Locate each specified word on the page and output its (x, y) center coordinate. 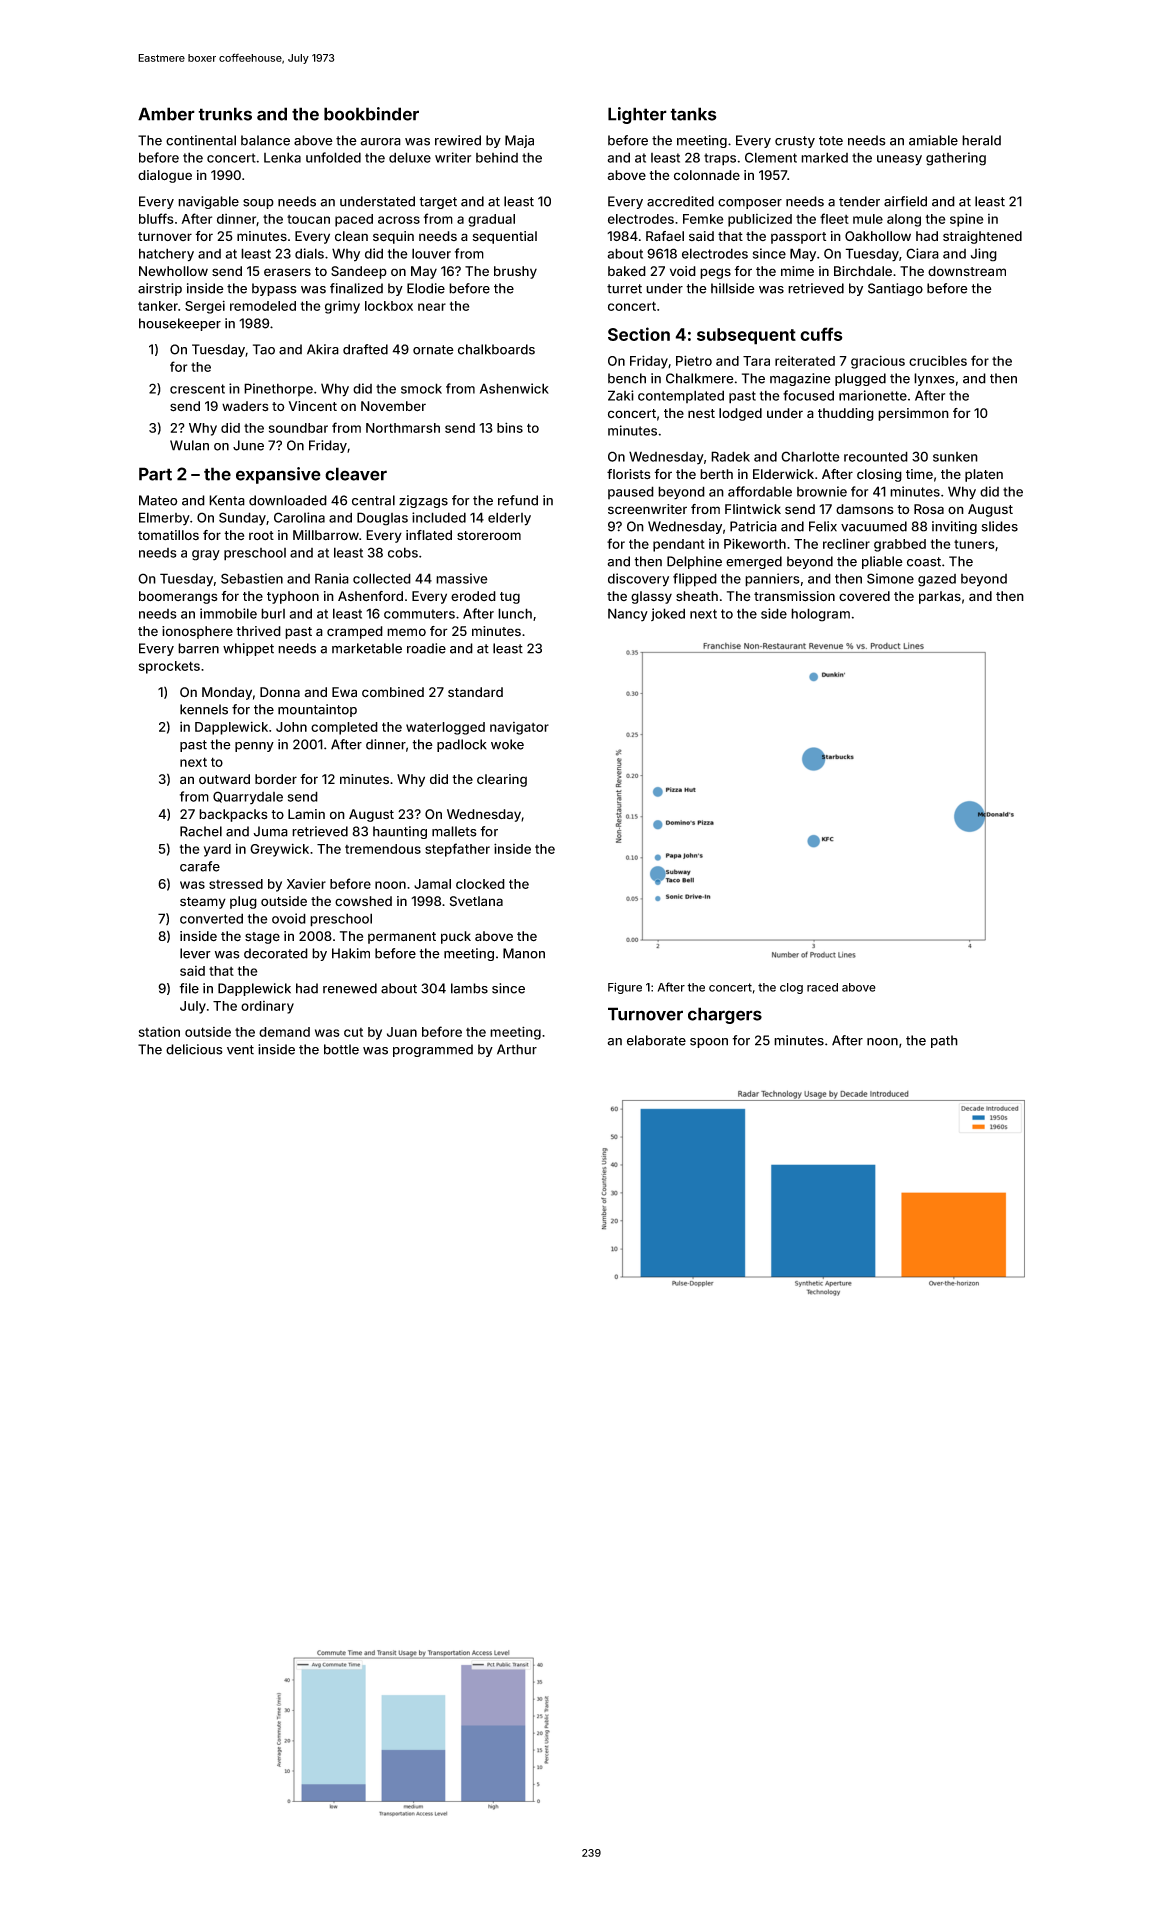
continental (201, 140)
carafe (200, 866)
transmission (794, 596)
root (261, 535)
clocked (480, 884)
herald (981, 140)
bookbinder (371, 114)
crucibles (938, 361)
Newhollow (173, 271)
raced (822, 987)
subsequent (746, 336)
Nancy (628, 615)
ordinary (267, 1007)
